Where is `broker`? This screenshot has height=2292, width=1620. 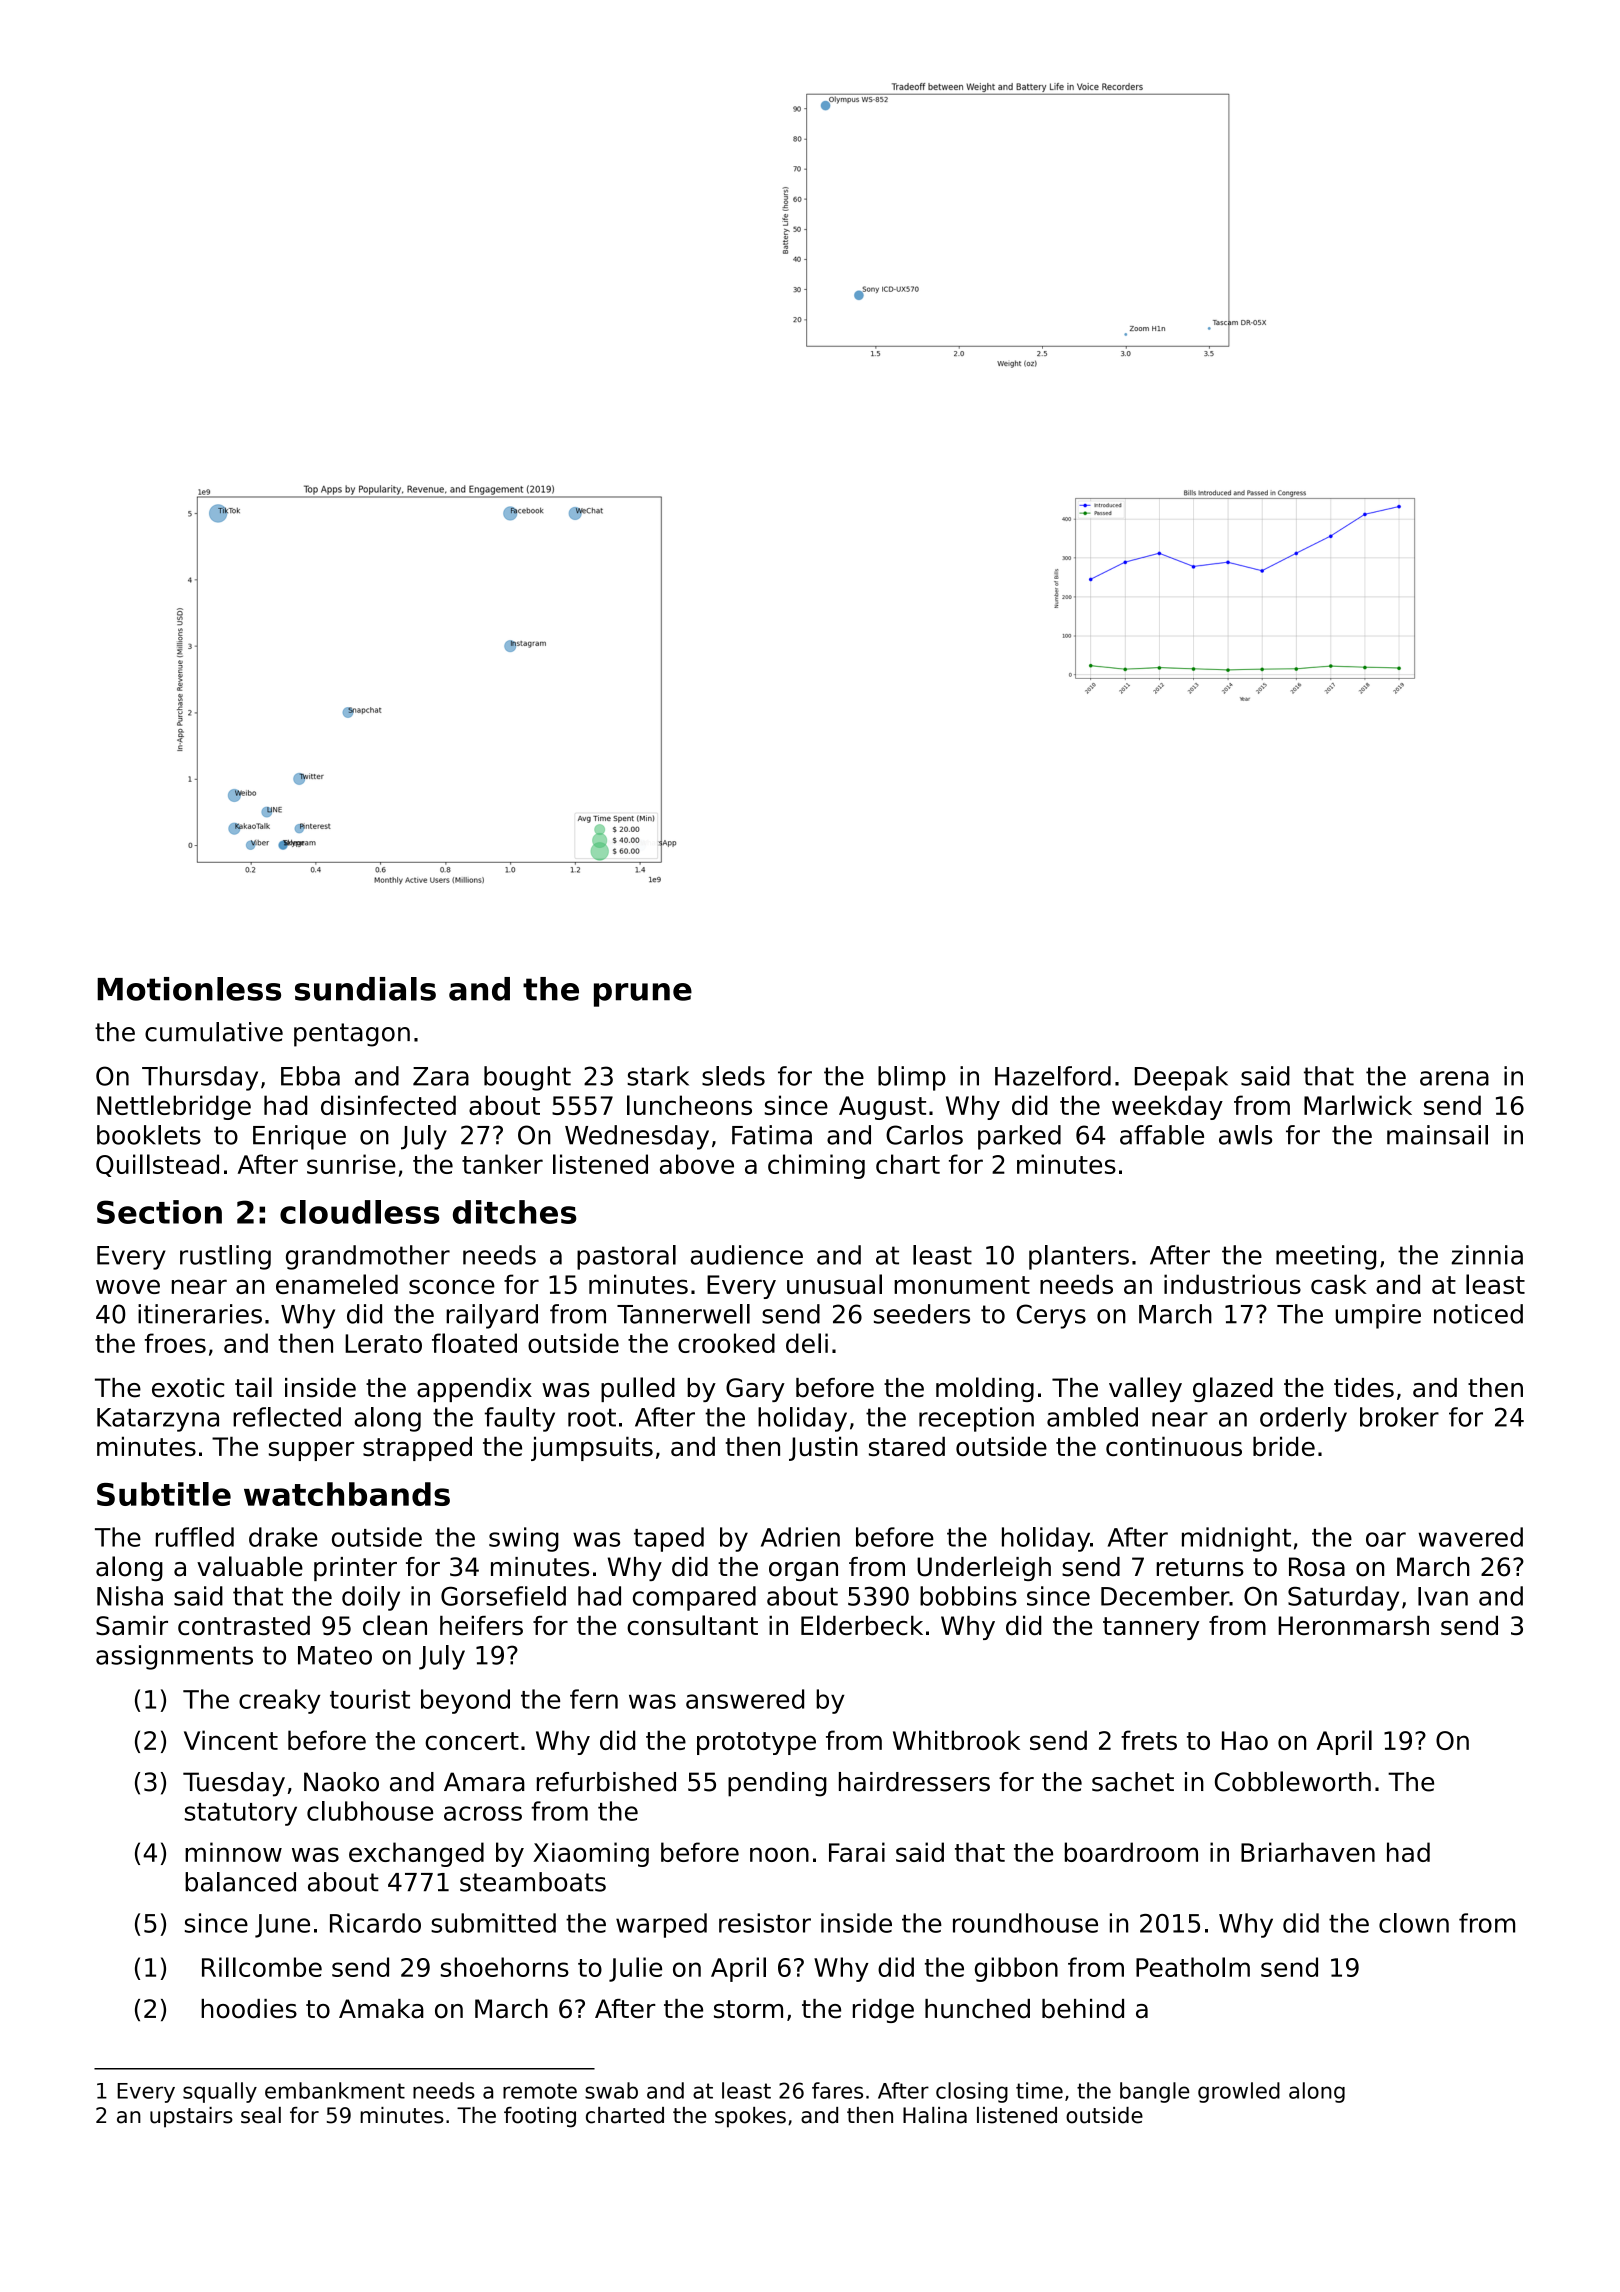 broker is located at coordinates (1399, 1417).
